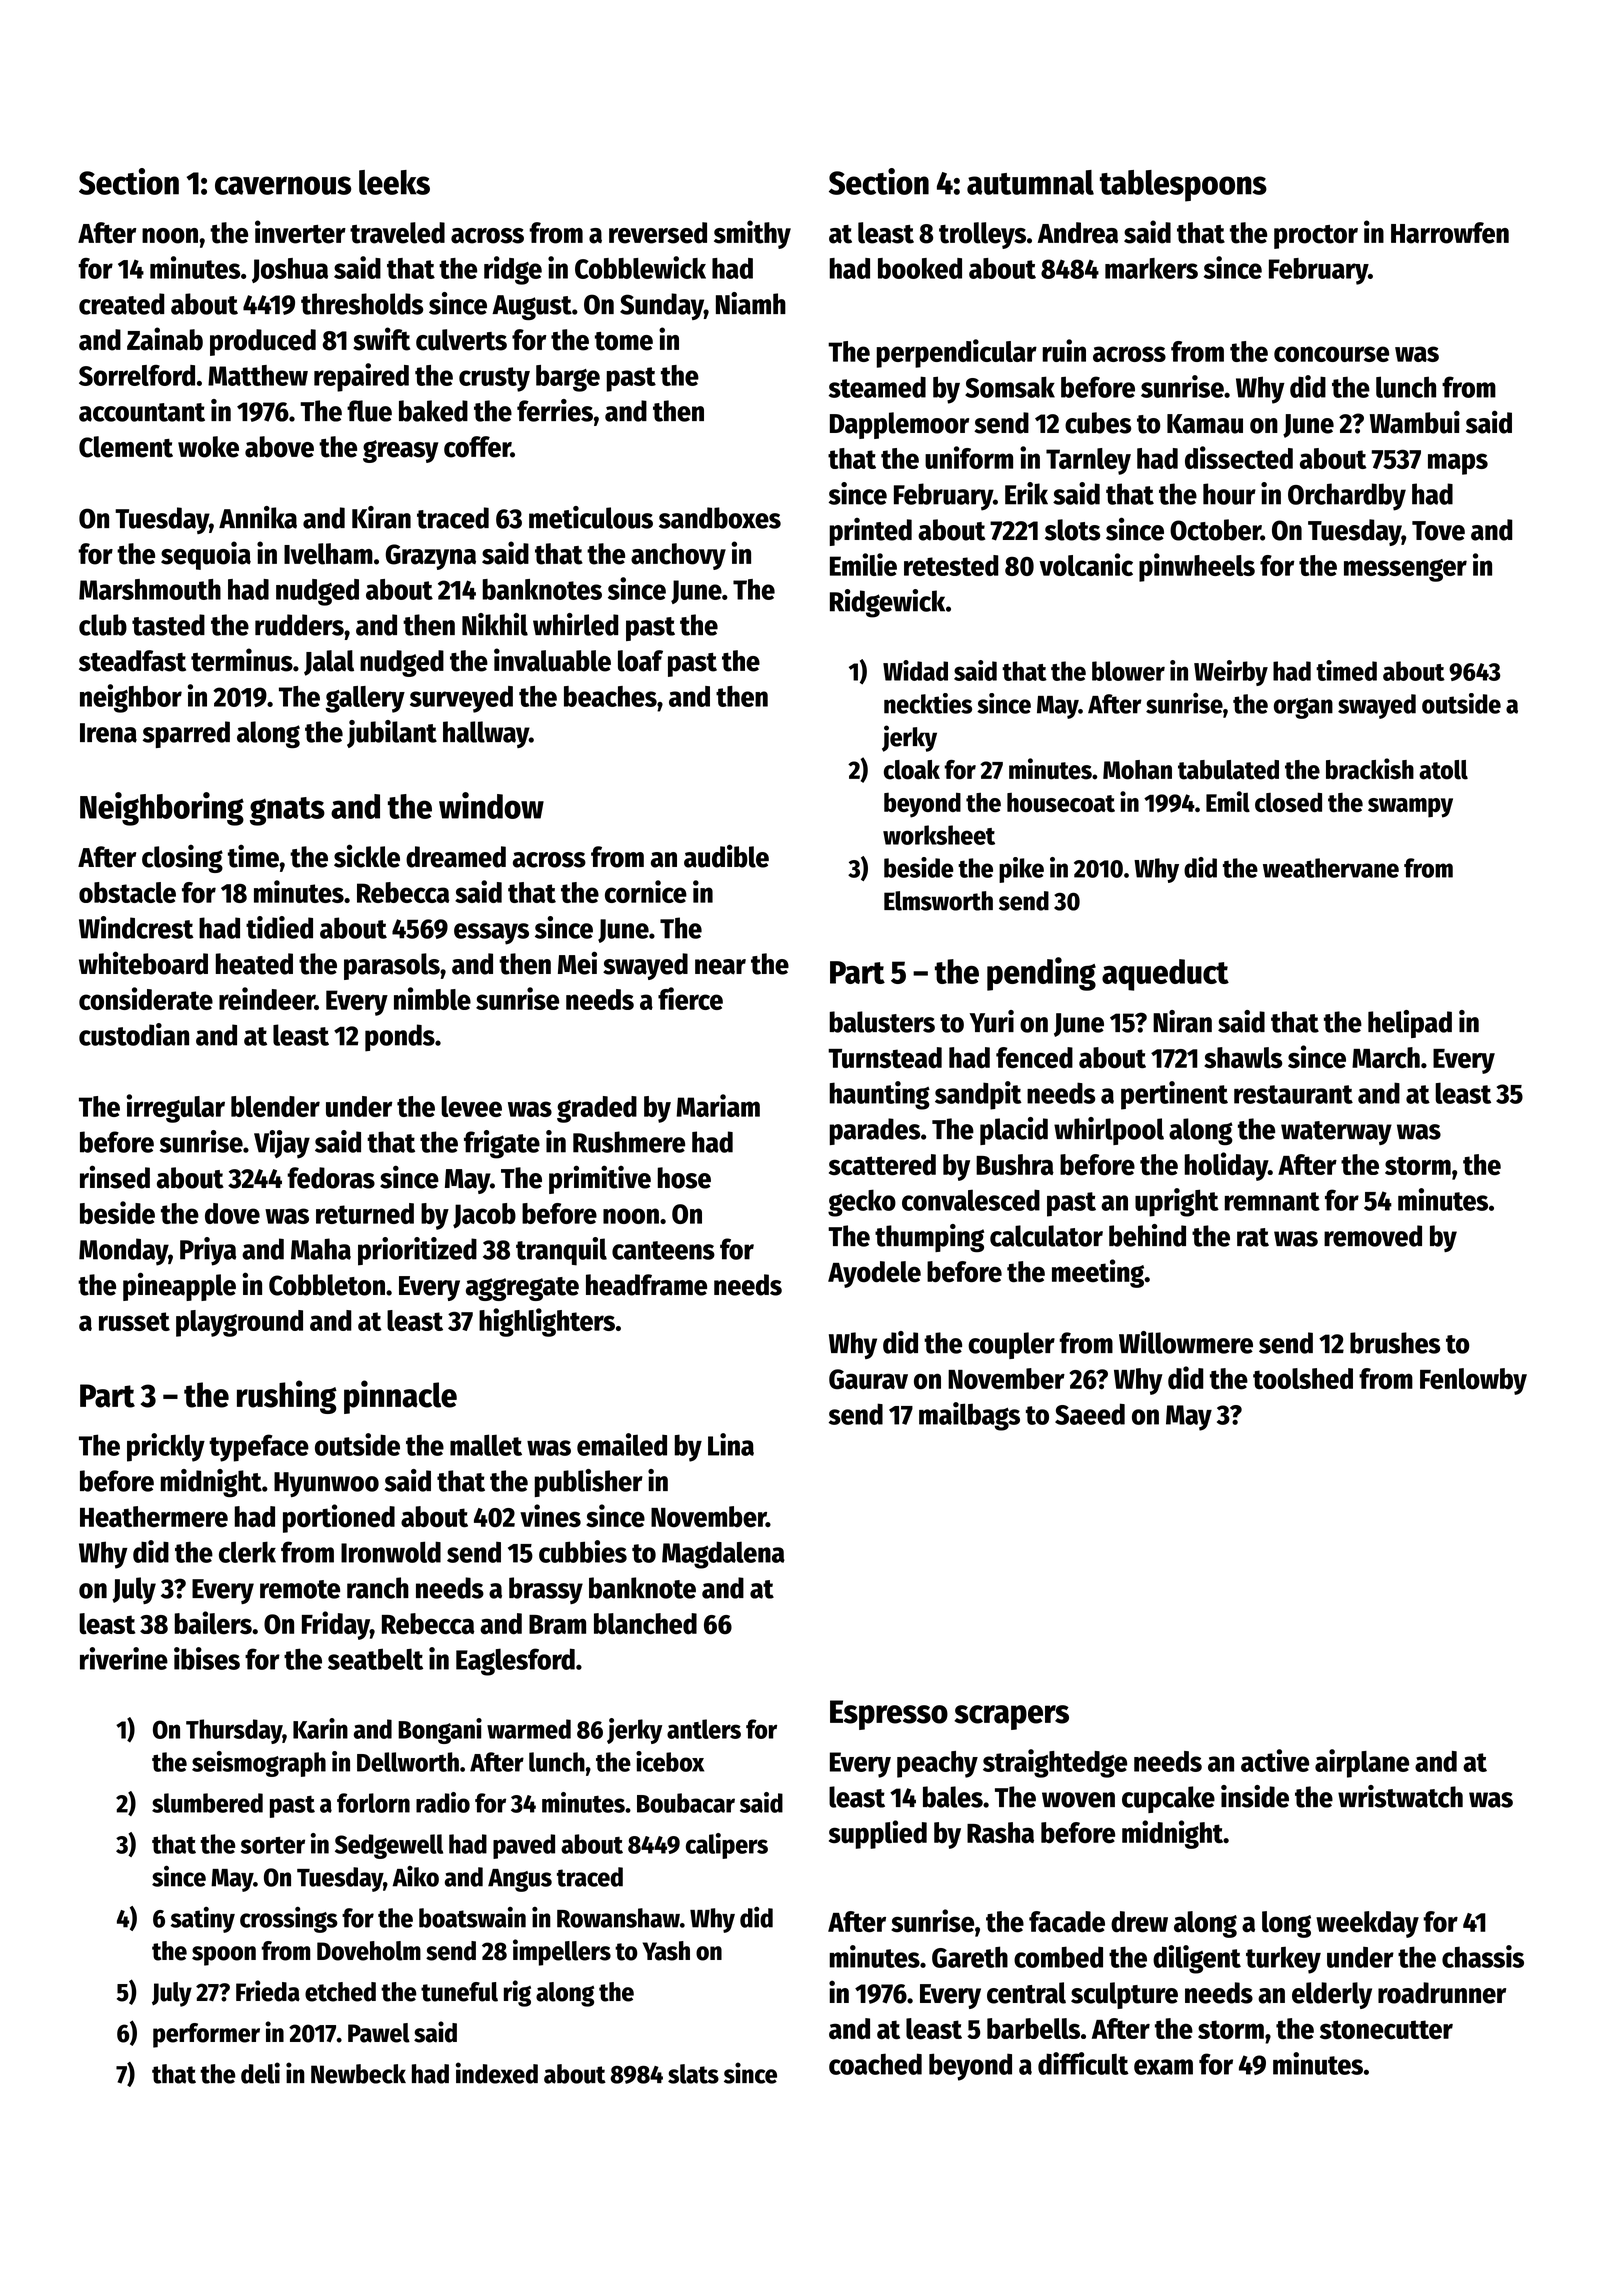 The width and height of the page is (1620, 2292). What do you see at coordinates (472, 1917) in the page?
I see `boatswain` at bounding box center [472, 1917].
